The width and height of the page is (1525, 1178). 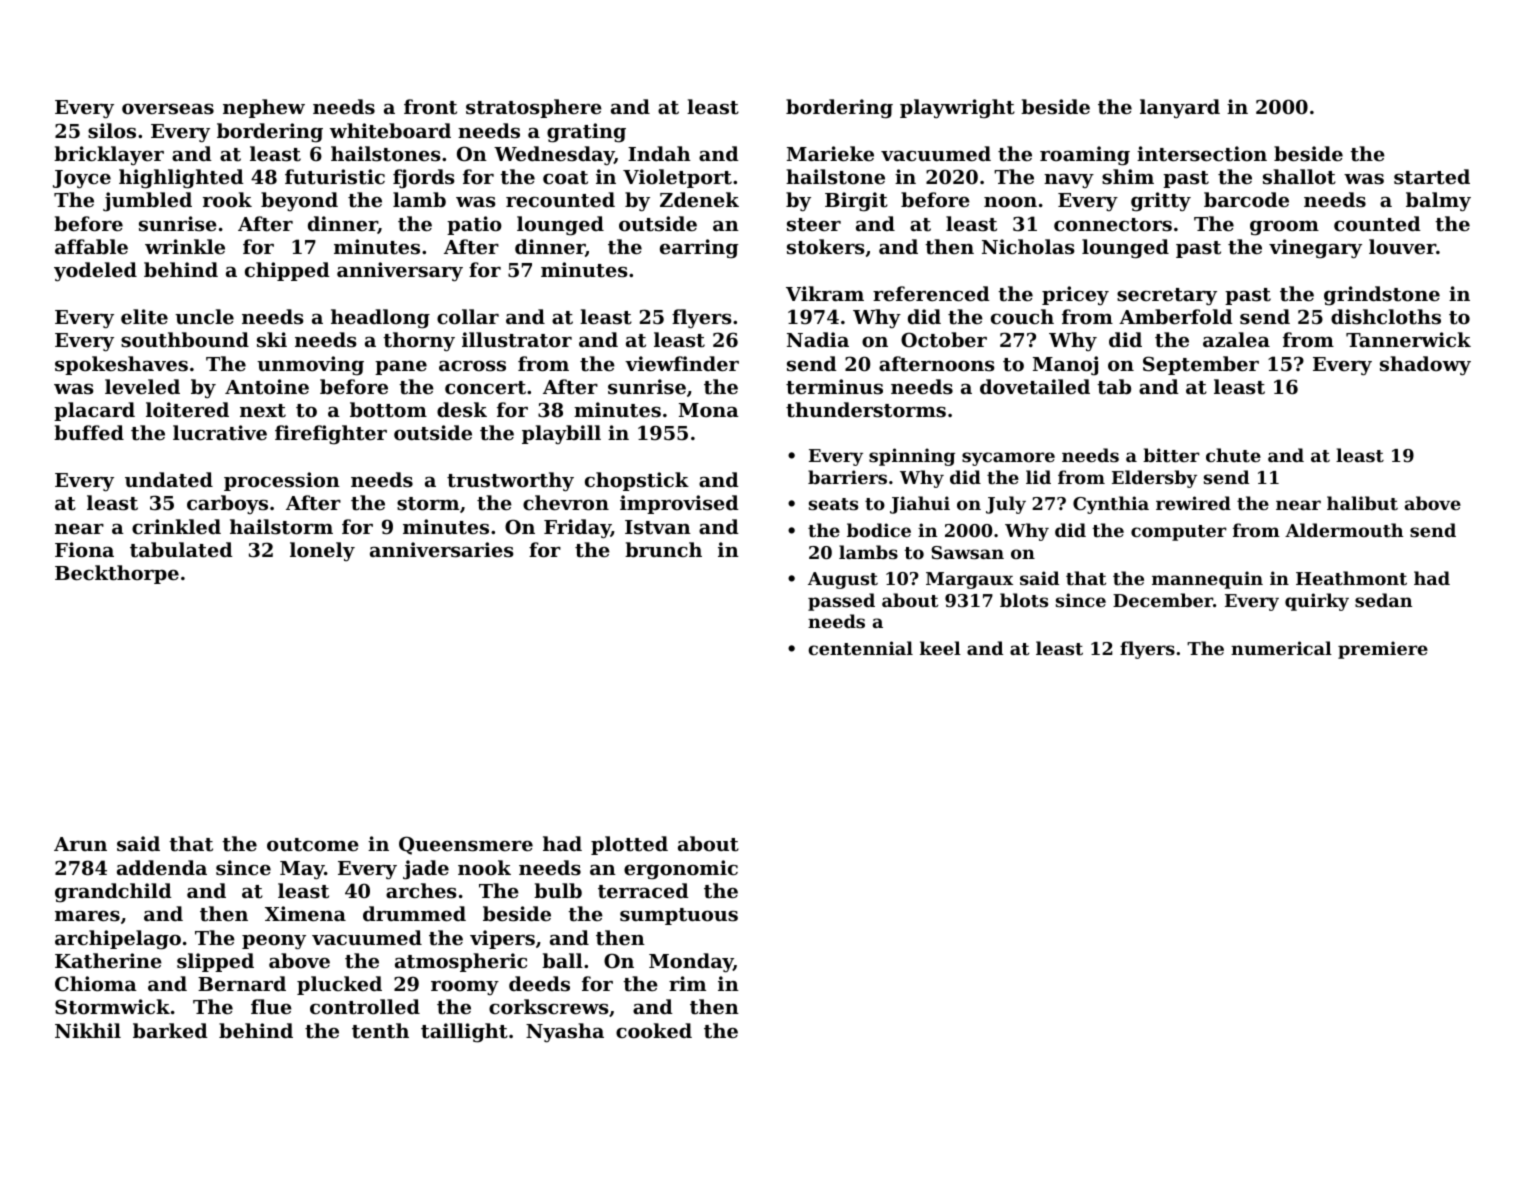 What do you see at coordinates (860, 648) in the page?
I see `centennial` at bounding box center [860, 648].
